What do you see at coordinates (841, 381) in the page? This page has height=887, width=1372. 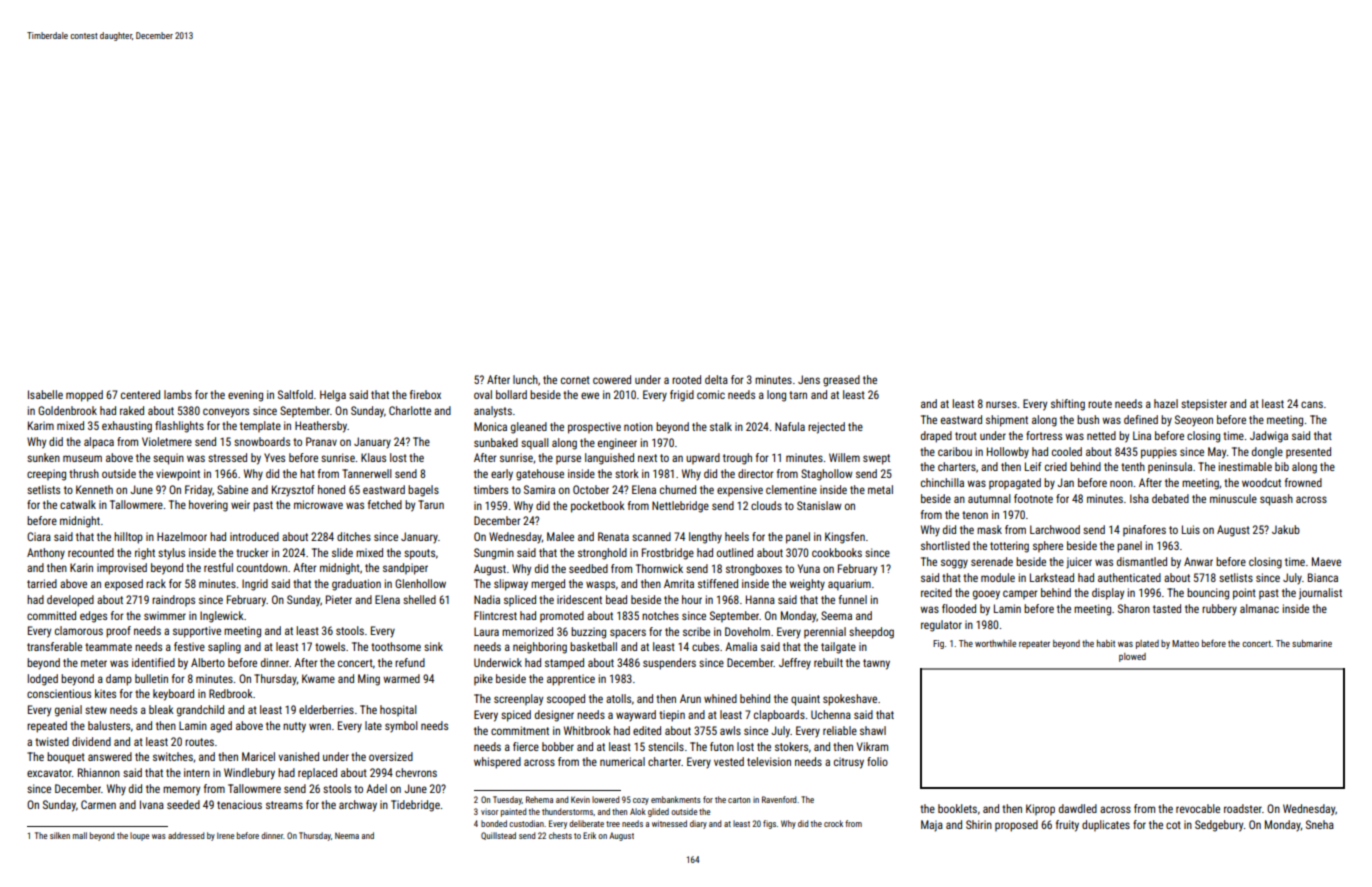 I see `greased` at bounding box center [841, 381].
